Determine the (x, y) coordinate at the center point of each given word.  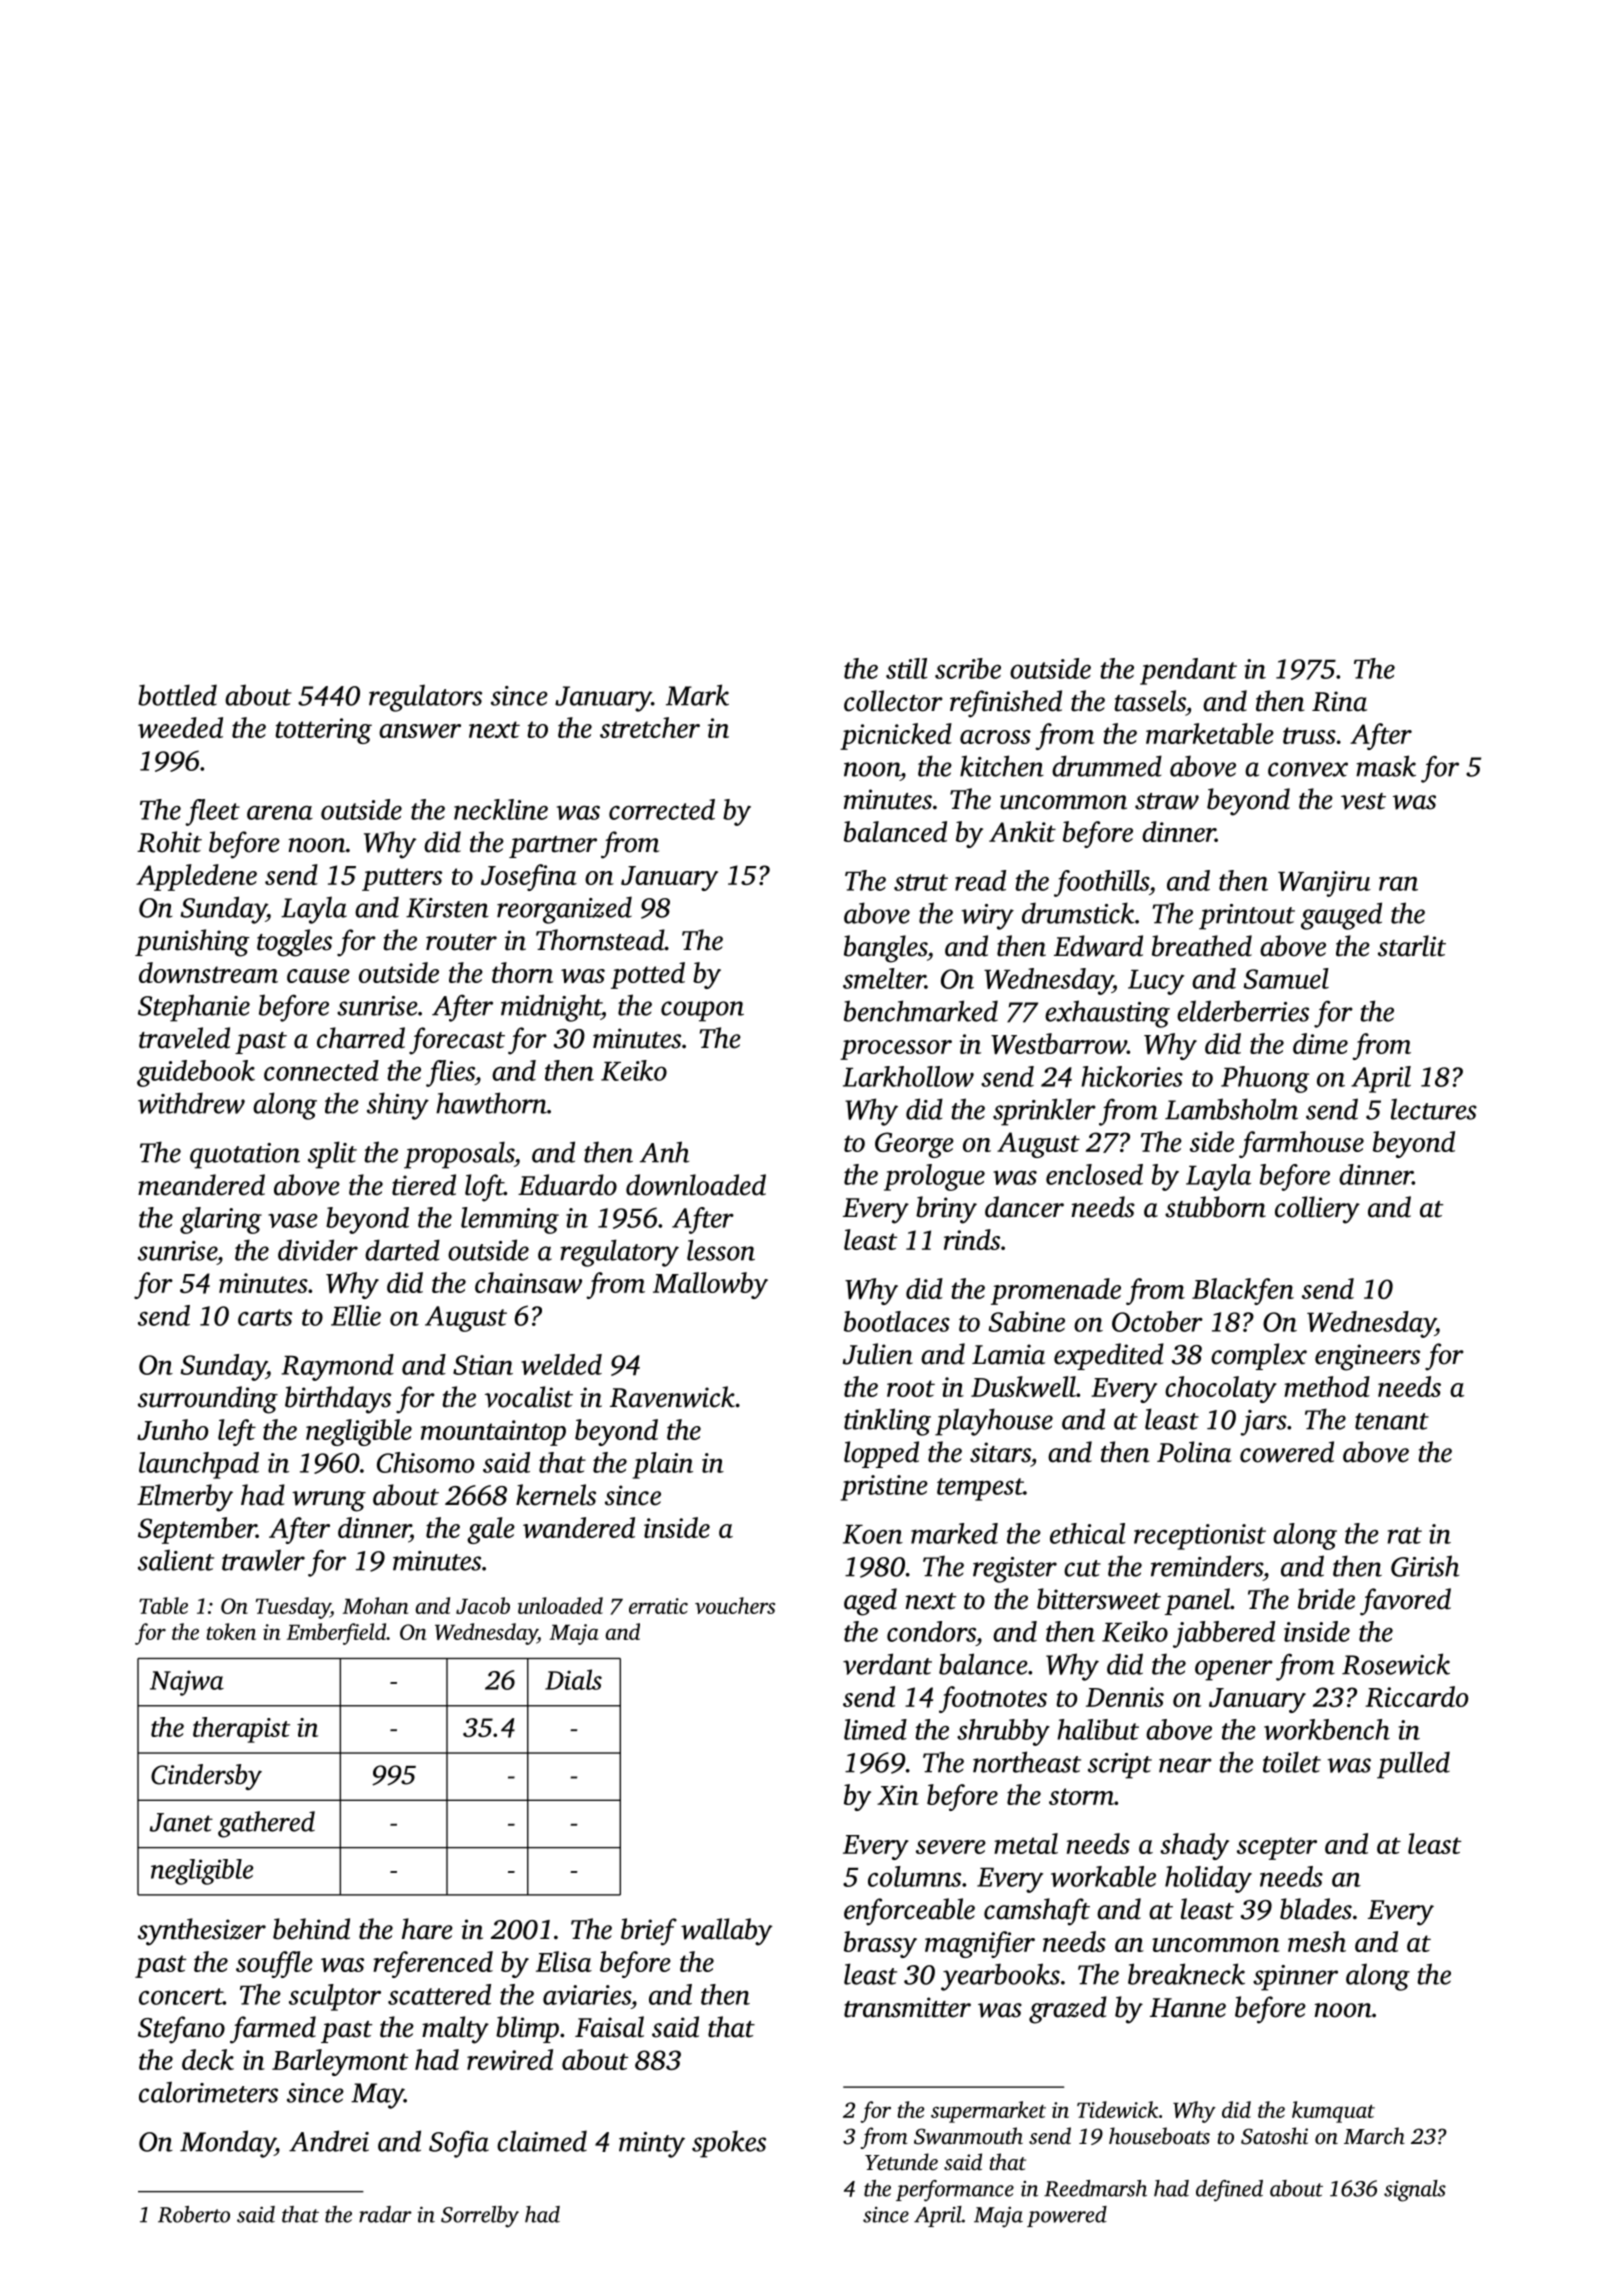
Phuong (1265, 1079)
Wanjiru (1324, 884)
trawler (263, 1560)
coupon (702, 1011)
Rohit (169, 842)
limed (875, 1729)
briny (946, 1210)
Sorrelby (480, 2217)
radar (385, 2214)
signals (1415, 2191)
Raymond (337, 1367)
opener (1234, 1670)
